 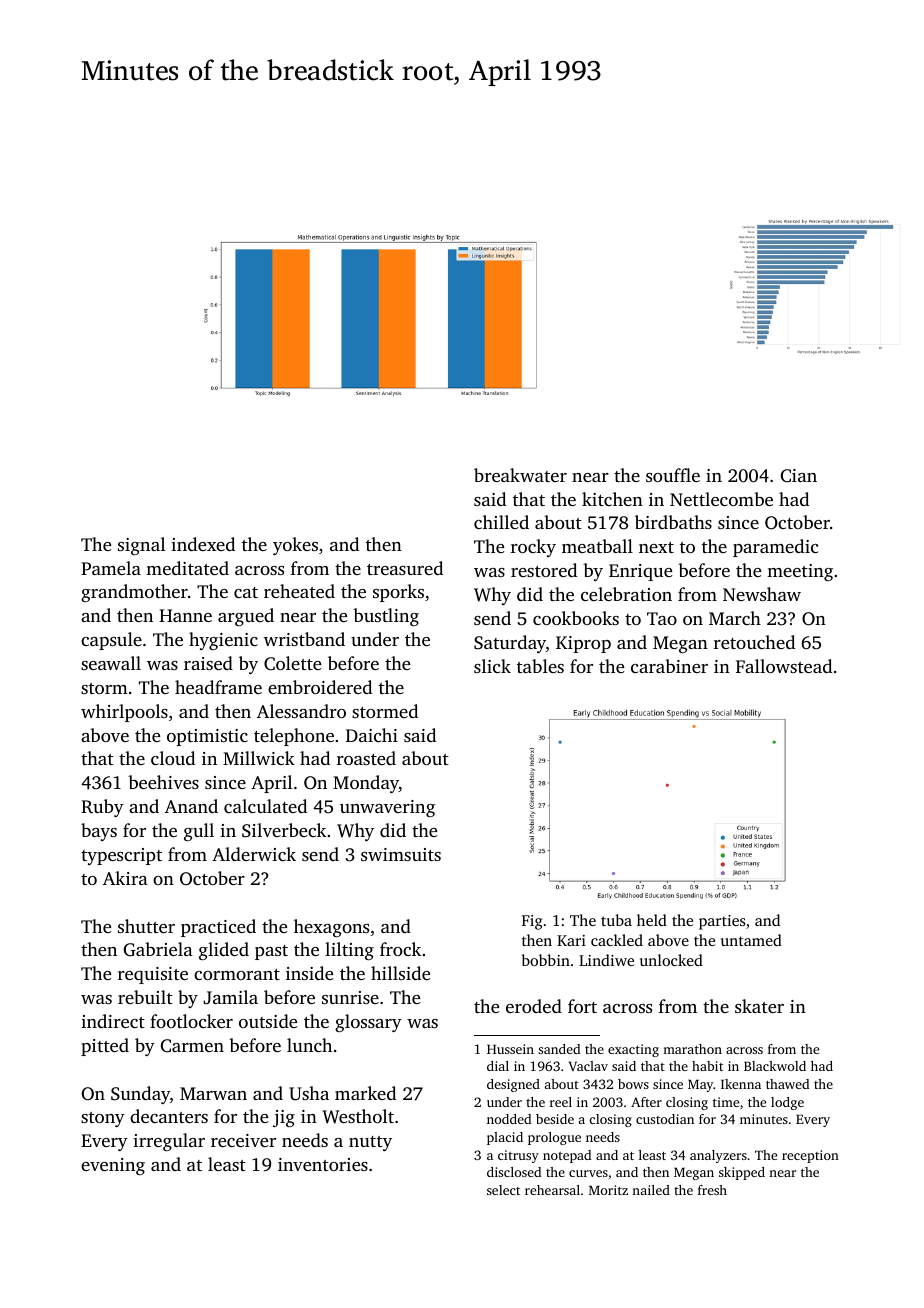 I want to click on rebuilt, so click(x=145, y=997).
